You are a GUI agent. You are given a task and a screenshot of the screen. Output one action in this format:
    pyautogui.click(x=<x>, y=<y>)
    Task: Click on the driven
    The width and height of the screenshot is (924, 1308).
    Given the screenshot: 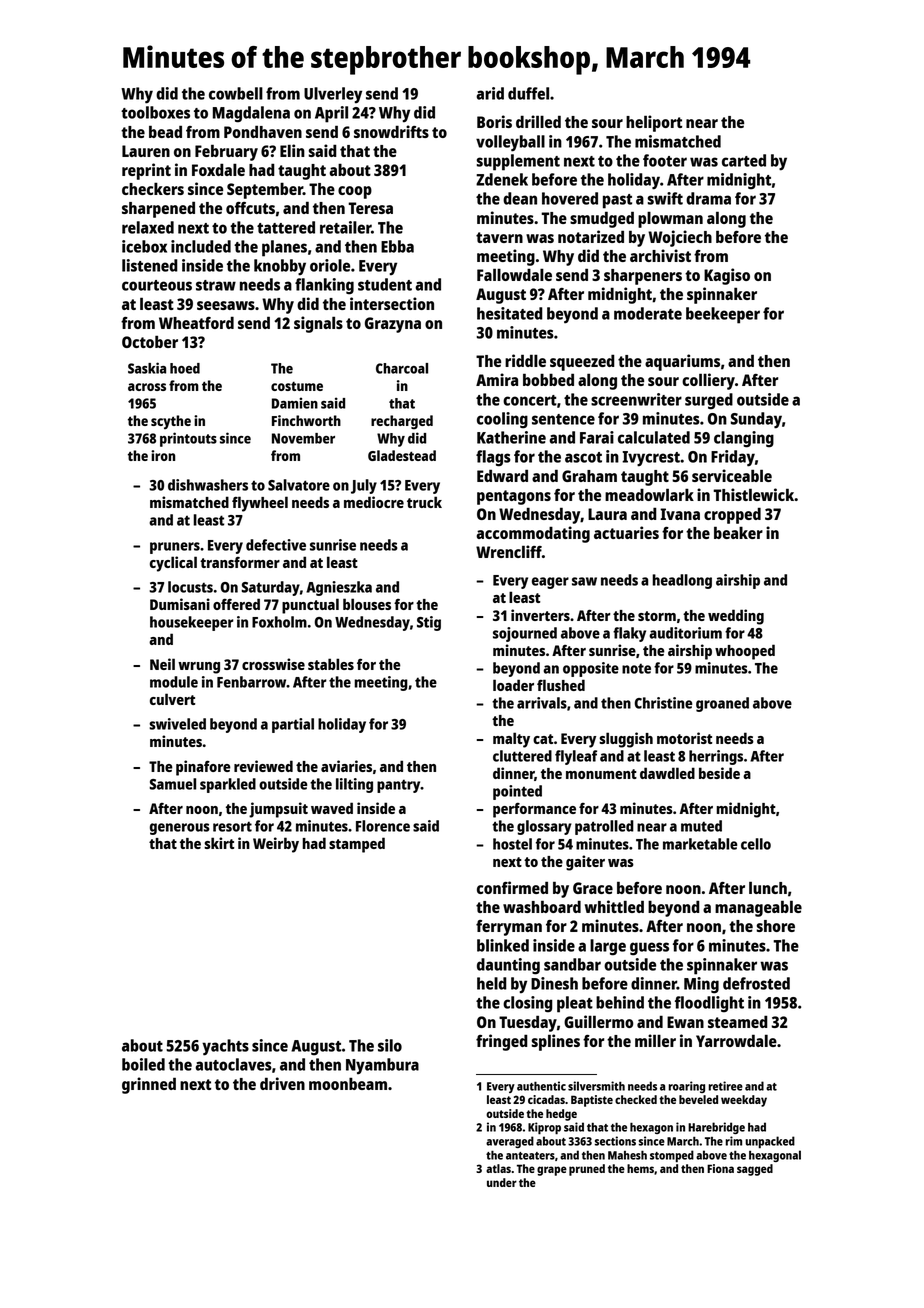 What is the action you would take?
    pyautogui.click(x=282, y=1083)
